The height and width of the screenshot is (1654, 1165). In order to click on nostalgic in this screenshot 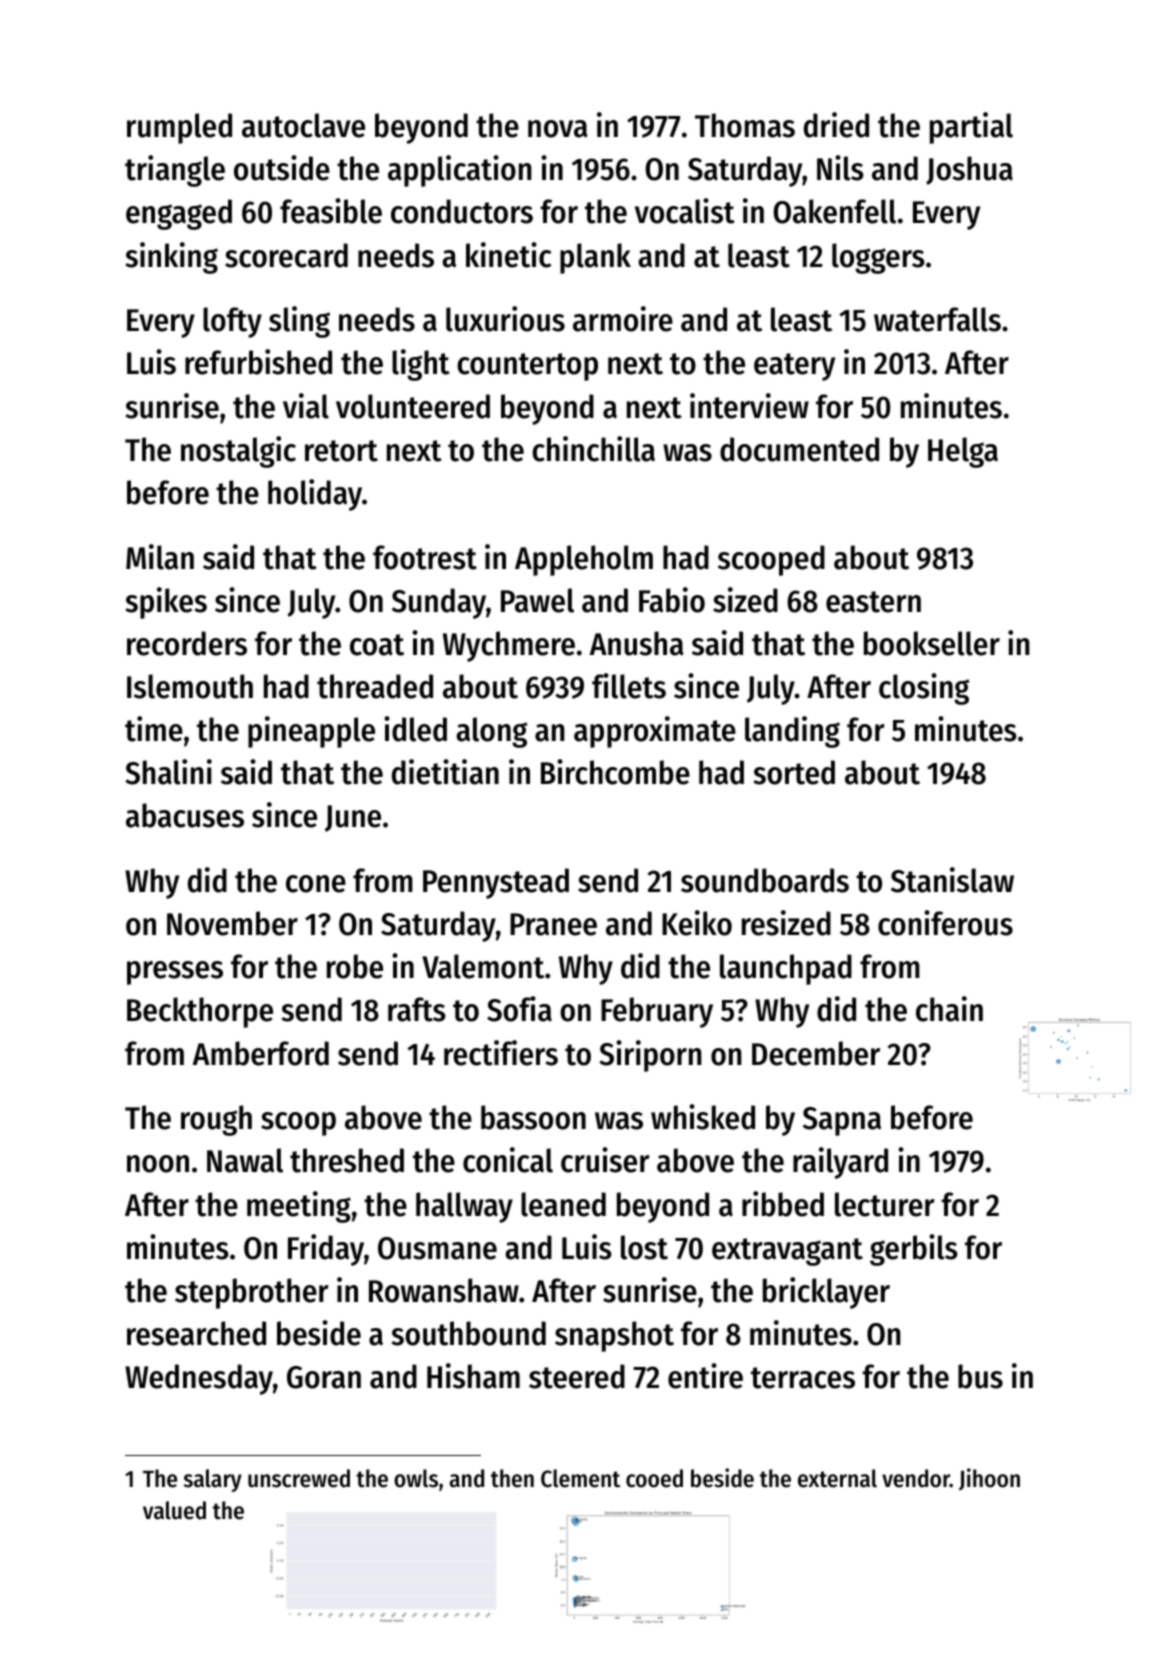, I will do `click(238, 452)`.
